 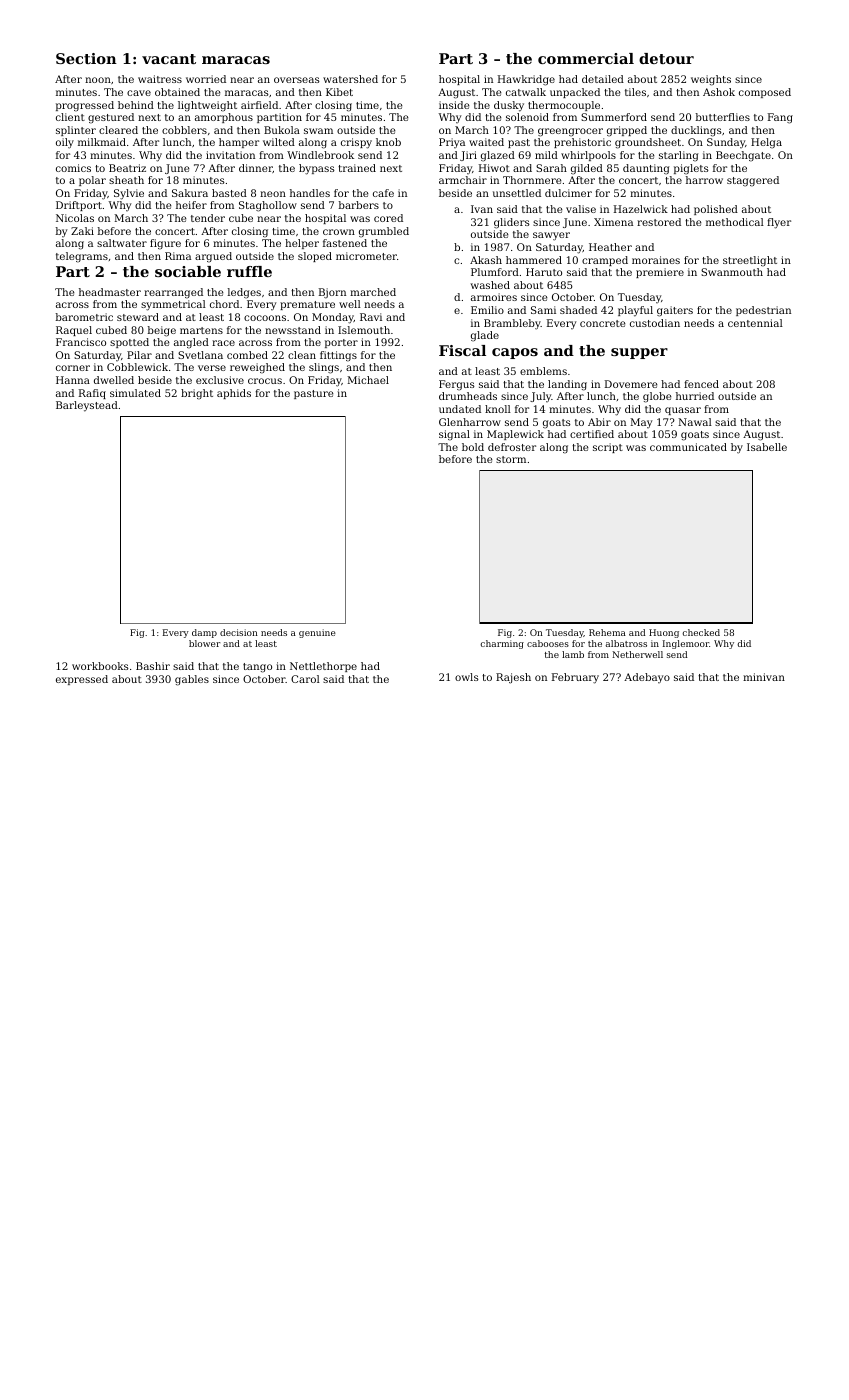 What do you see at coordinates (473, 447) in the page?
I see `bold` at bounding box center [473, 447].
